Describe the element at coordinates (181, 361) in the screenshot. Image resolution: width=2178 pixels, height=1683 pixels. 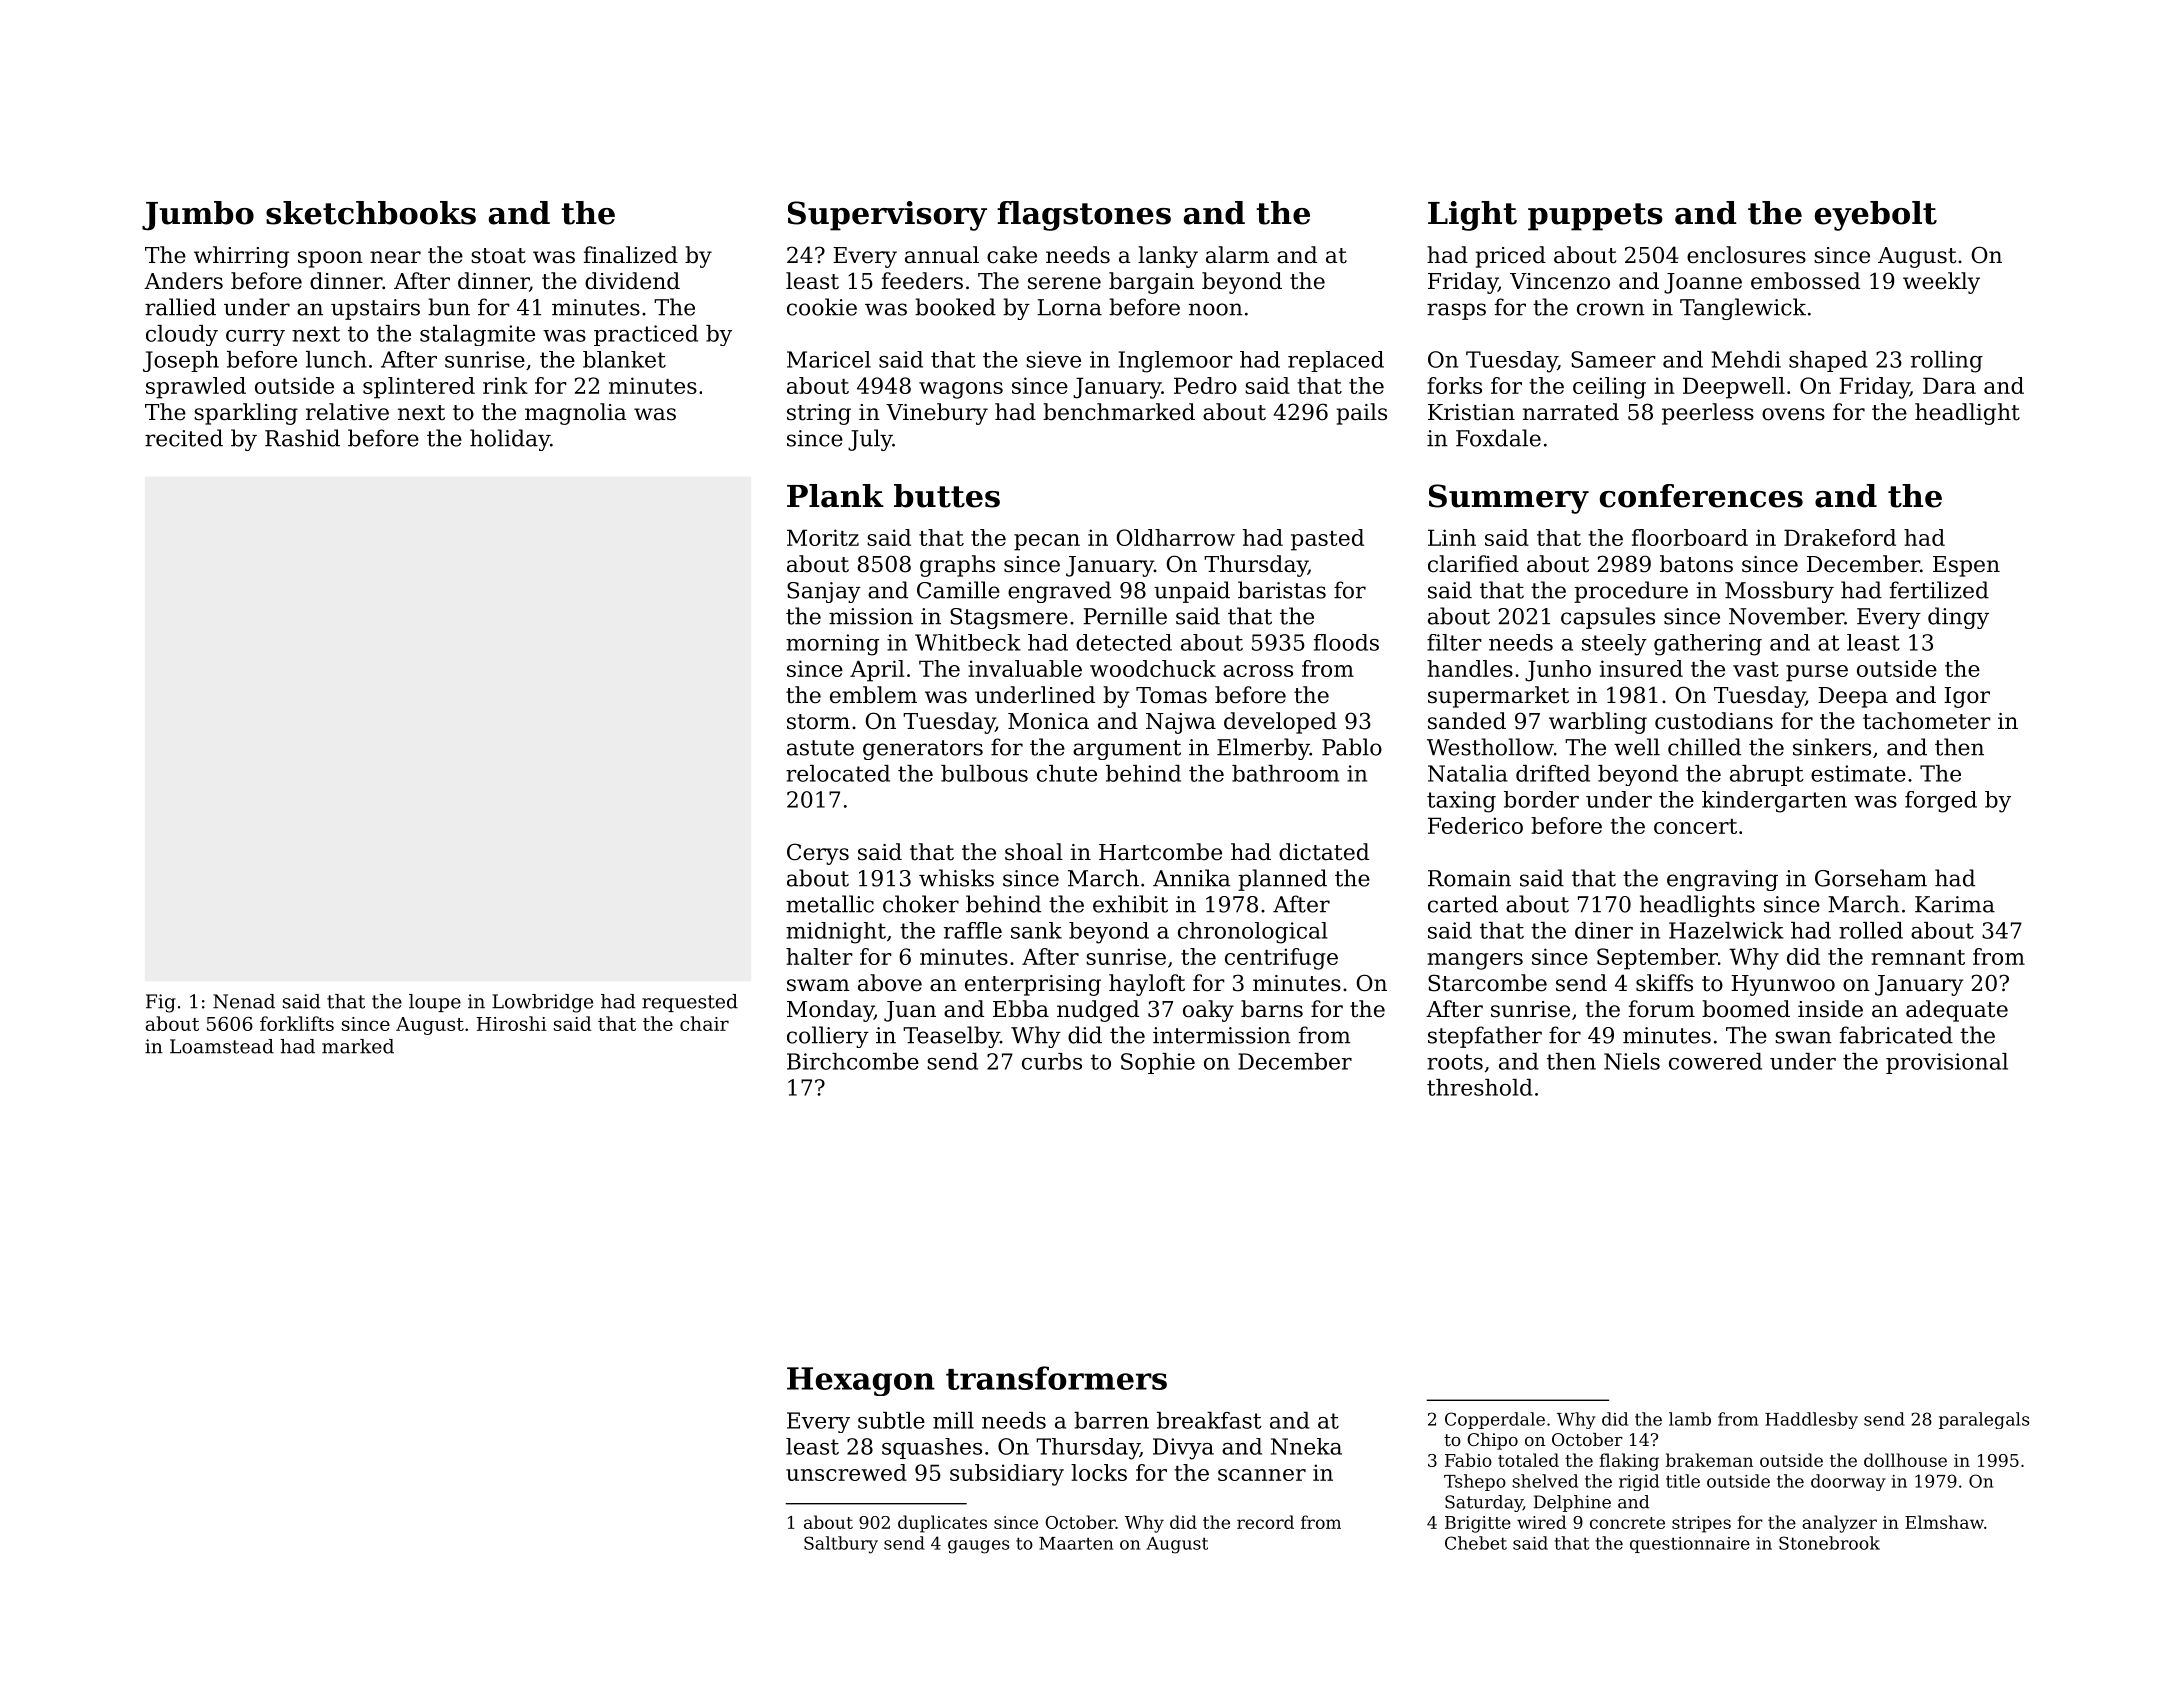
I see `Joseph` at that location.
